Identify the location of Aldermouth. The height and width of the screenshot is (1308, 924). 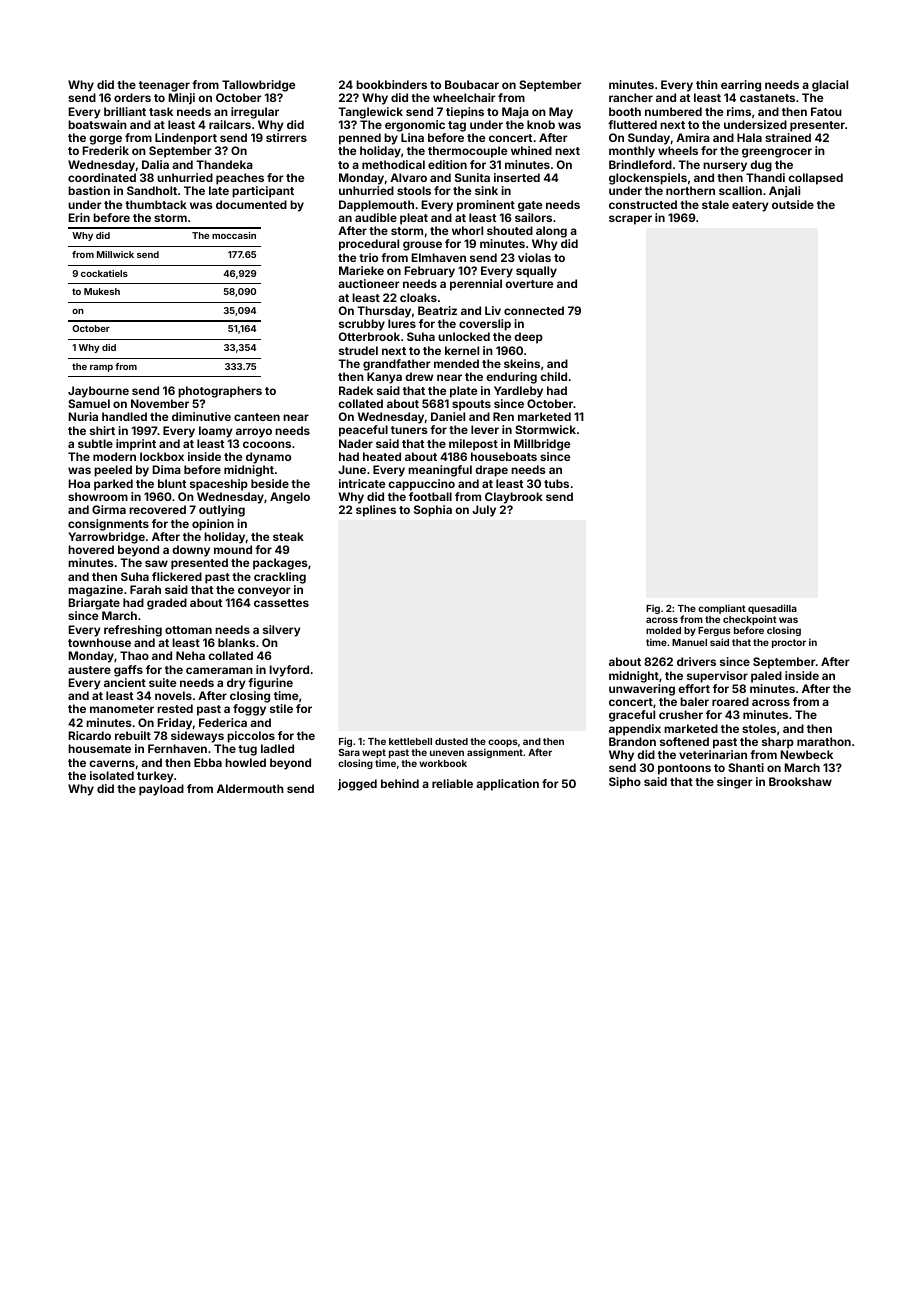
(250, 788).
